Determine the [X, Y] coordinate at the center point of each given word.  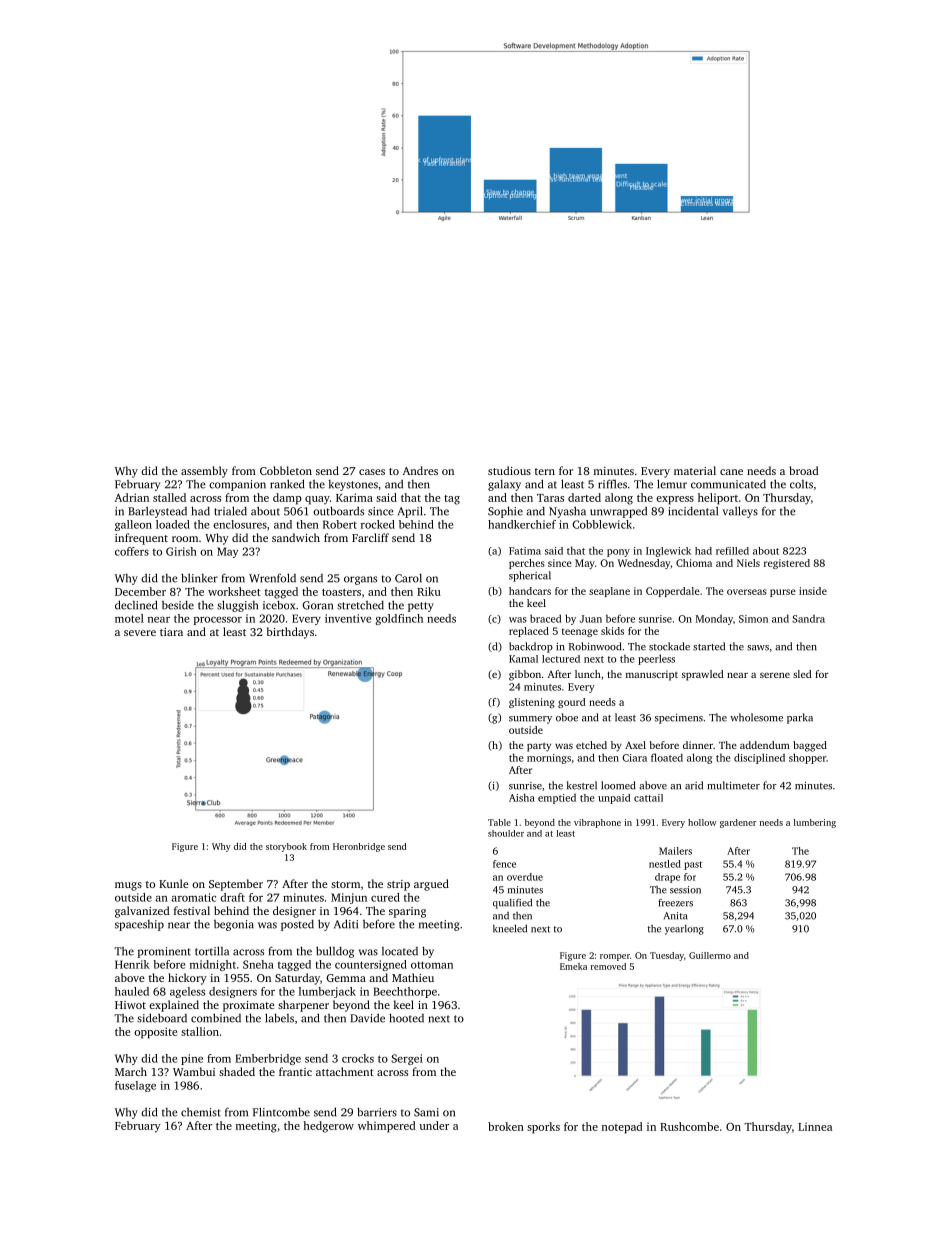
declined [136, 605]
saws [758, 648]
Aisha [522, 797]
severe [140, 633]
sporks [543, 1128]
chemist [201, 1112]
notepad [622, 1128]
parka [800, 718]
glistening [532, 703]
